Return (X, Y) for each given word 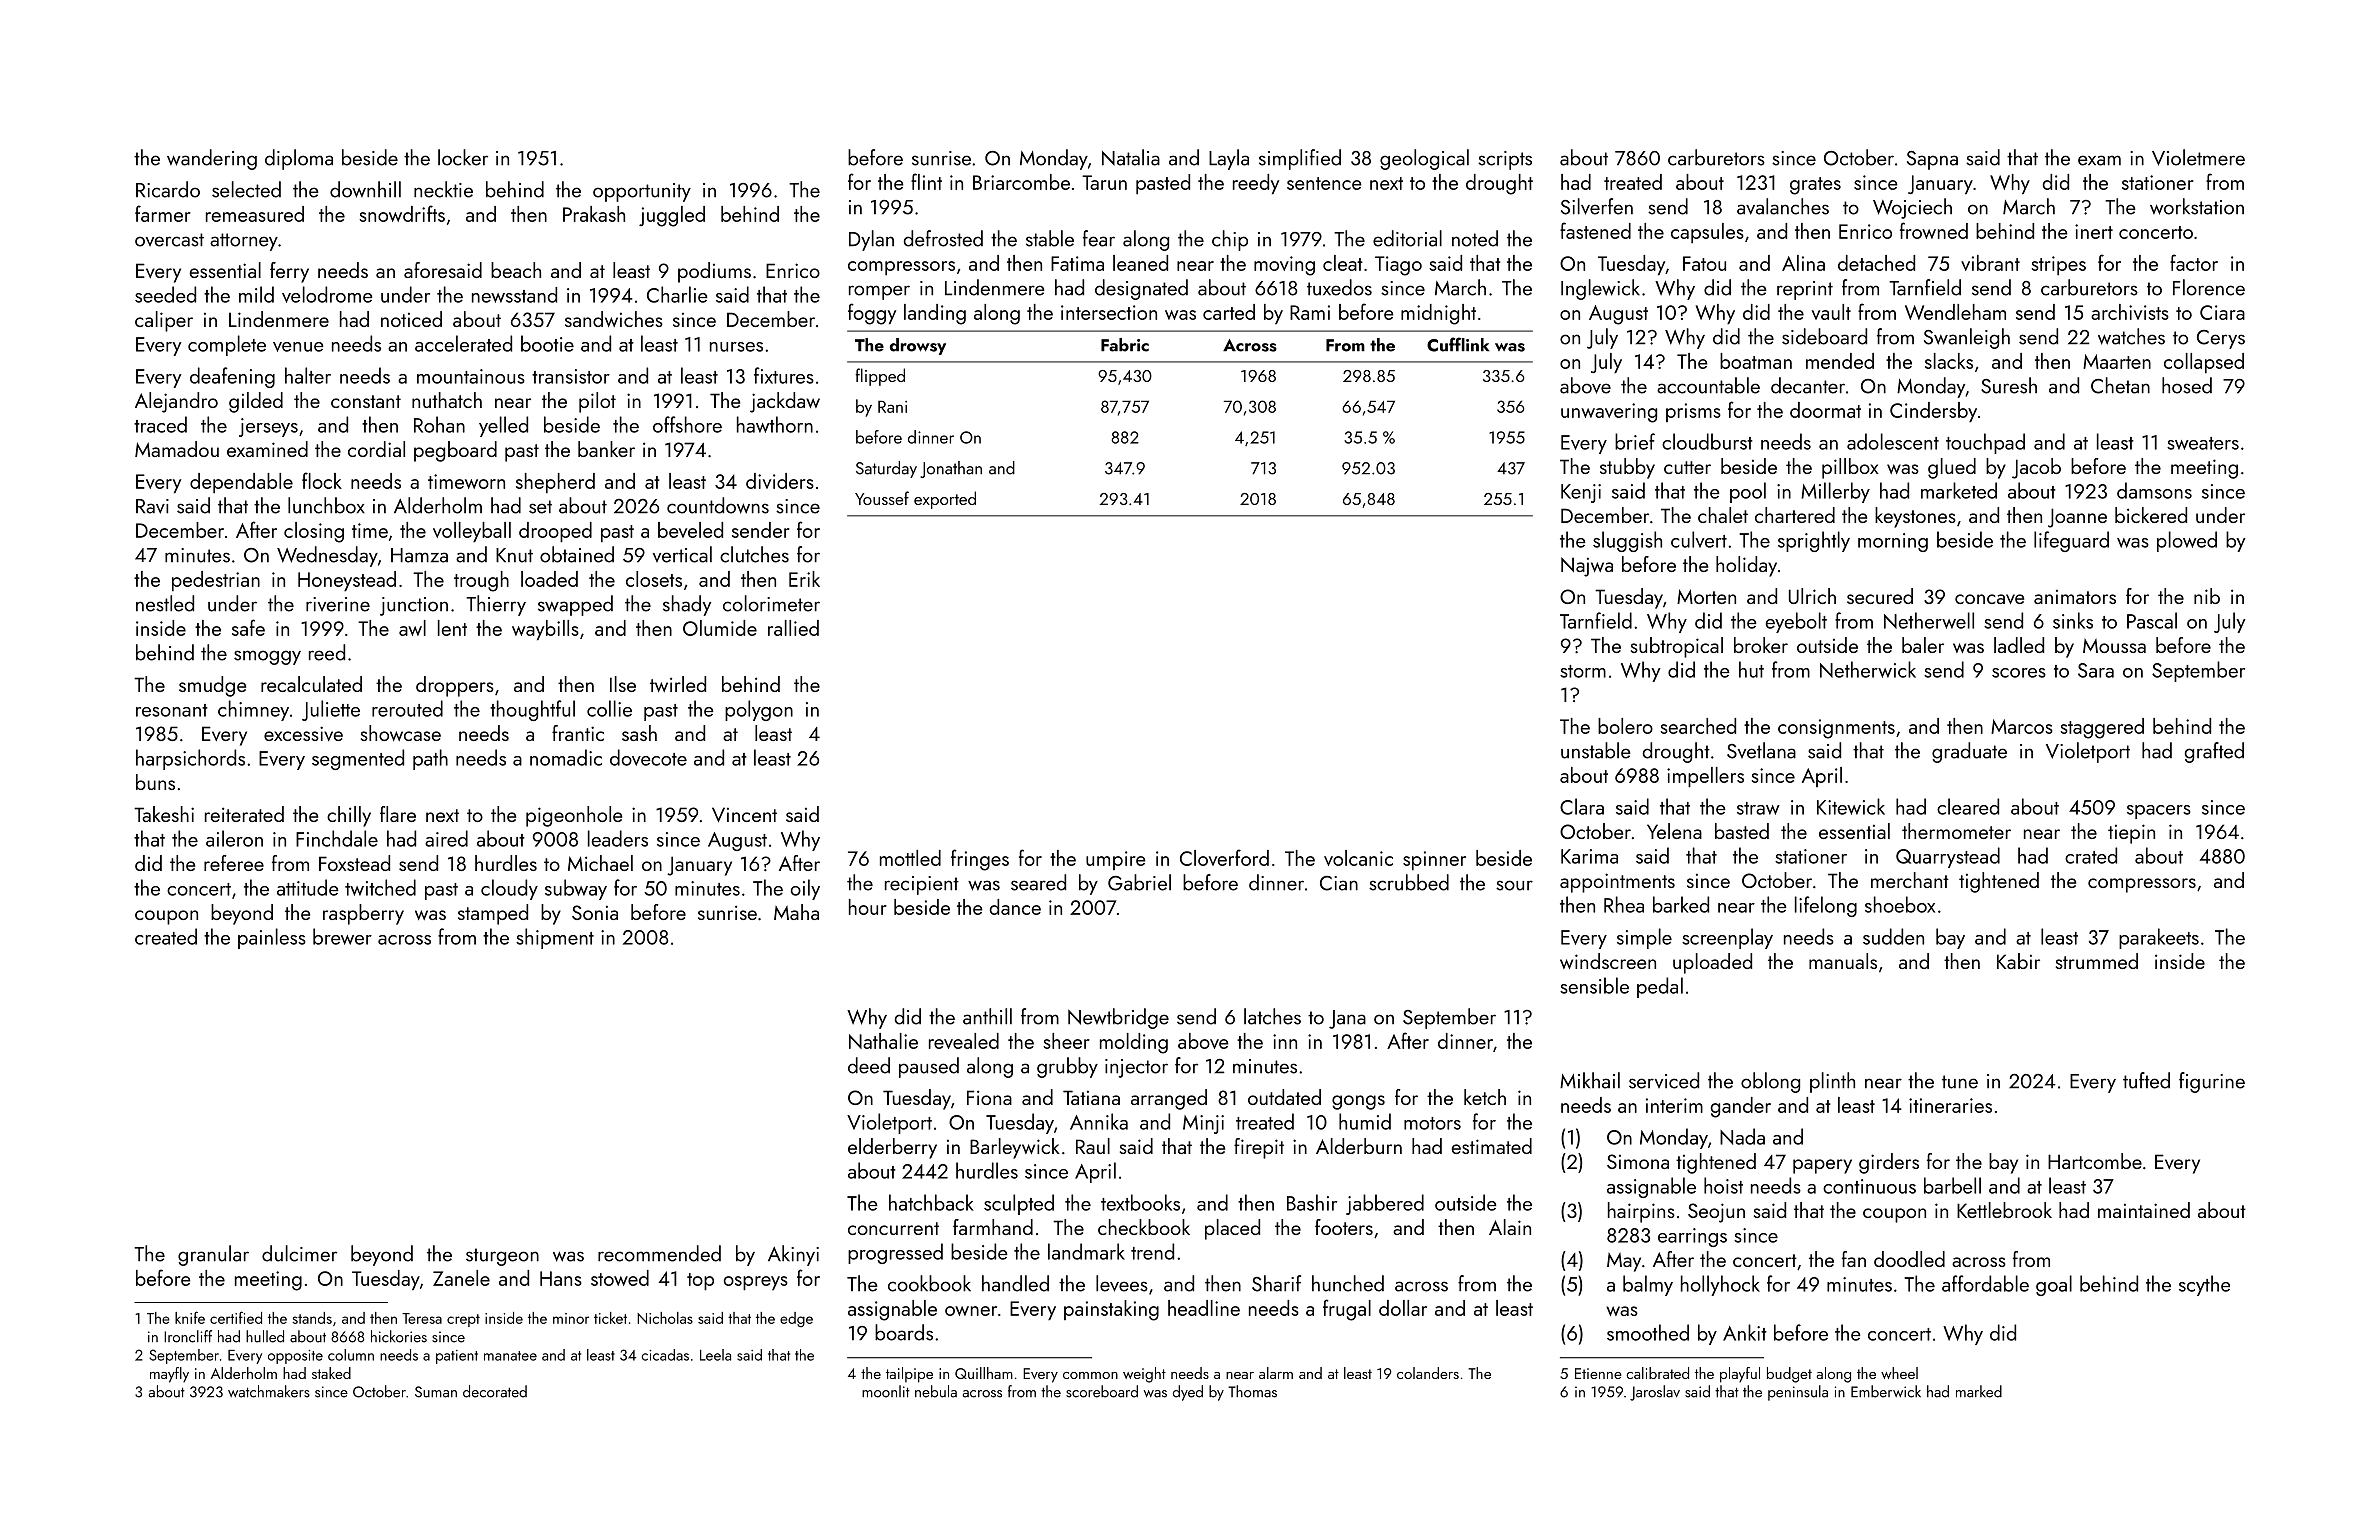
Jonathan (951, 469)
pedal (1660, 987)
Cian (1339, 883)
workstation (2197, 206)
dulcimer (299, 1253)
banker (606, 449)
